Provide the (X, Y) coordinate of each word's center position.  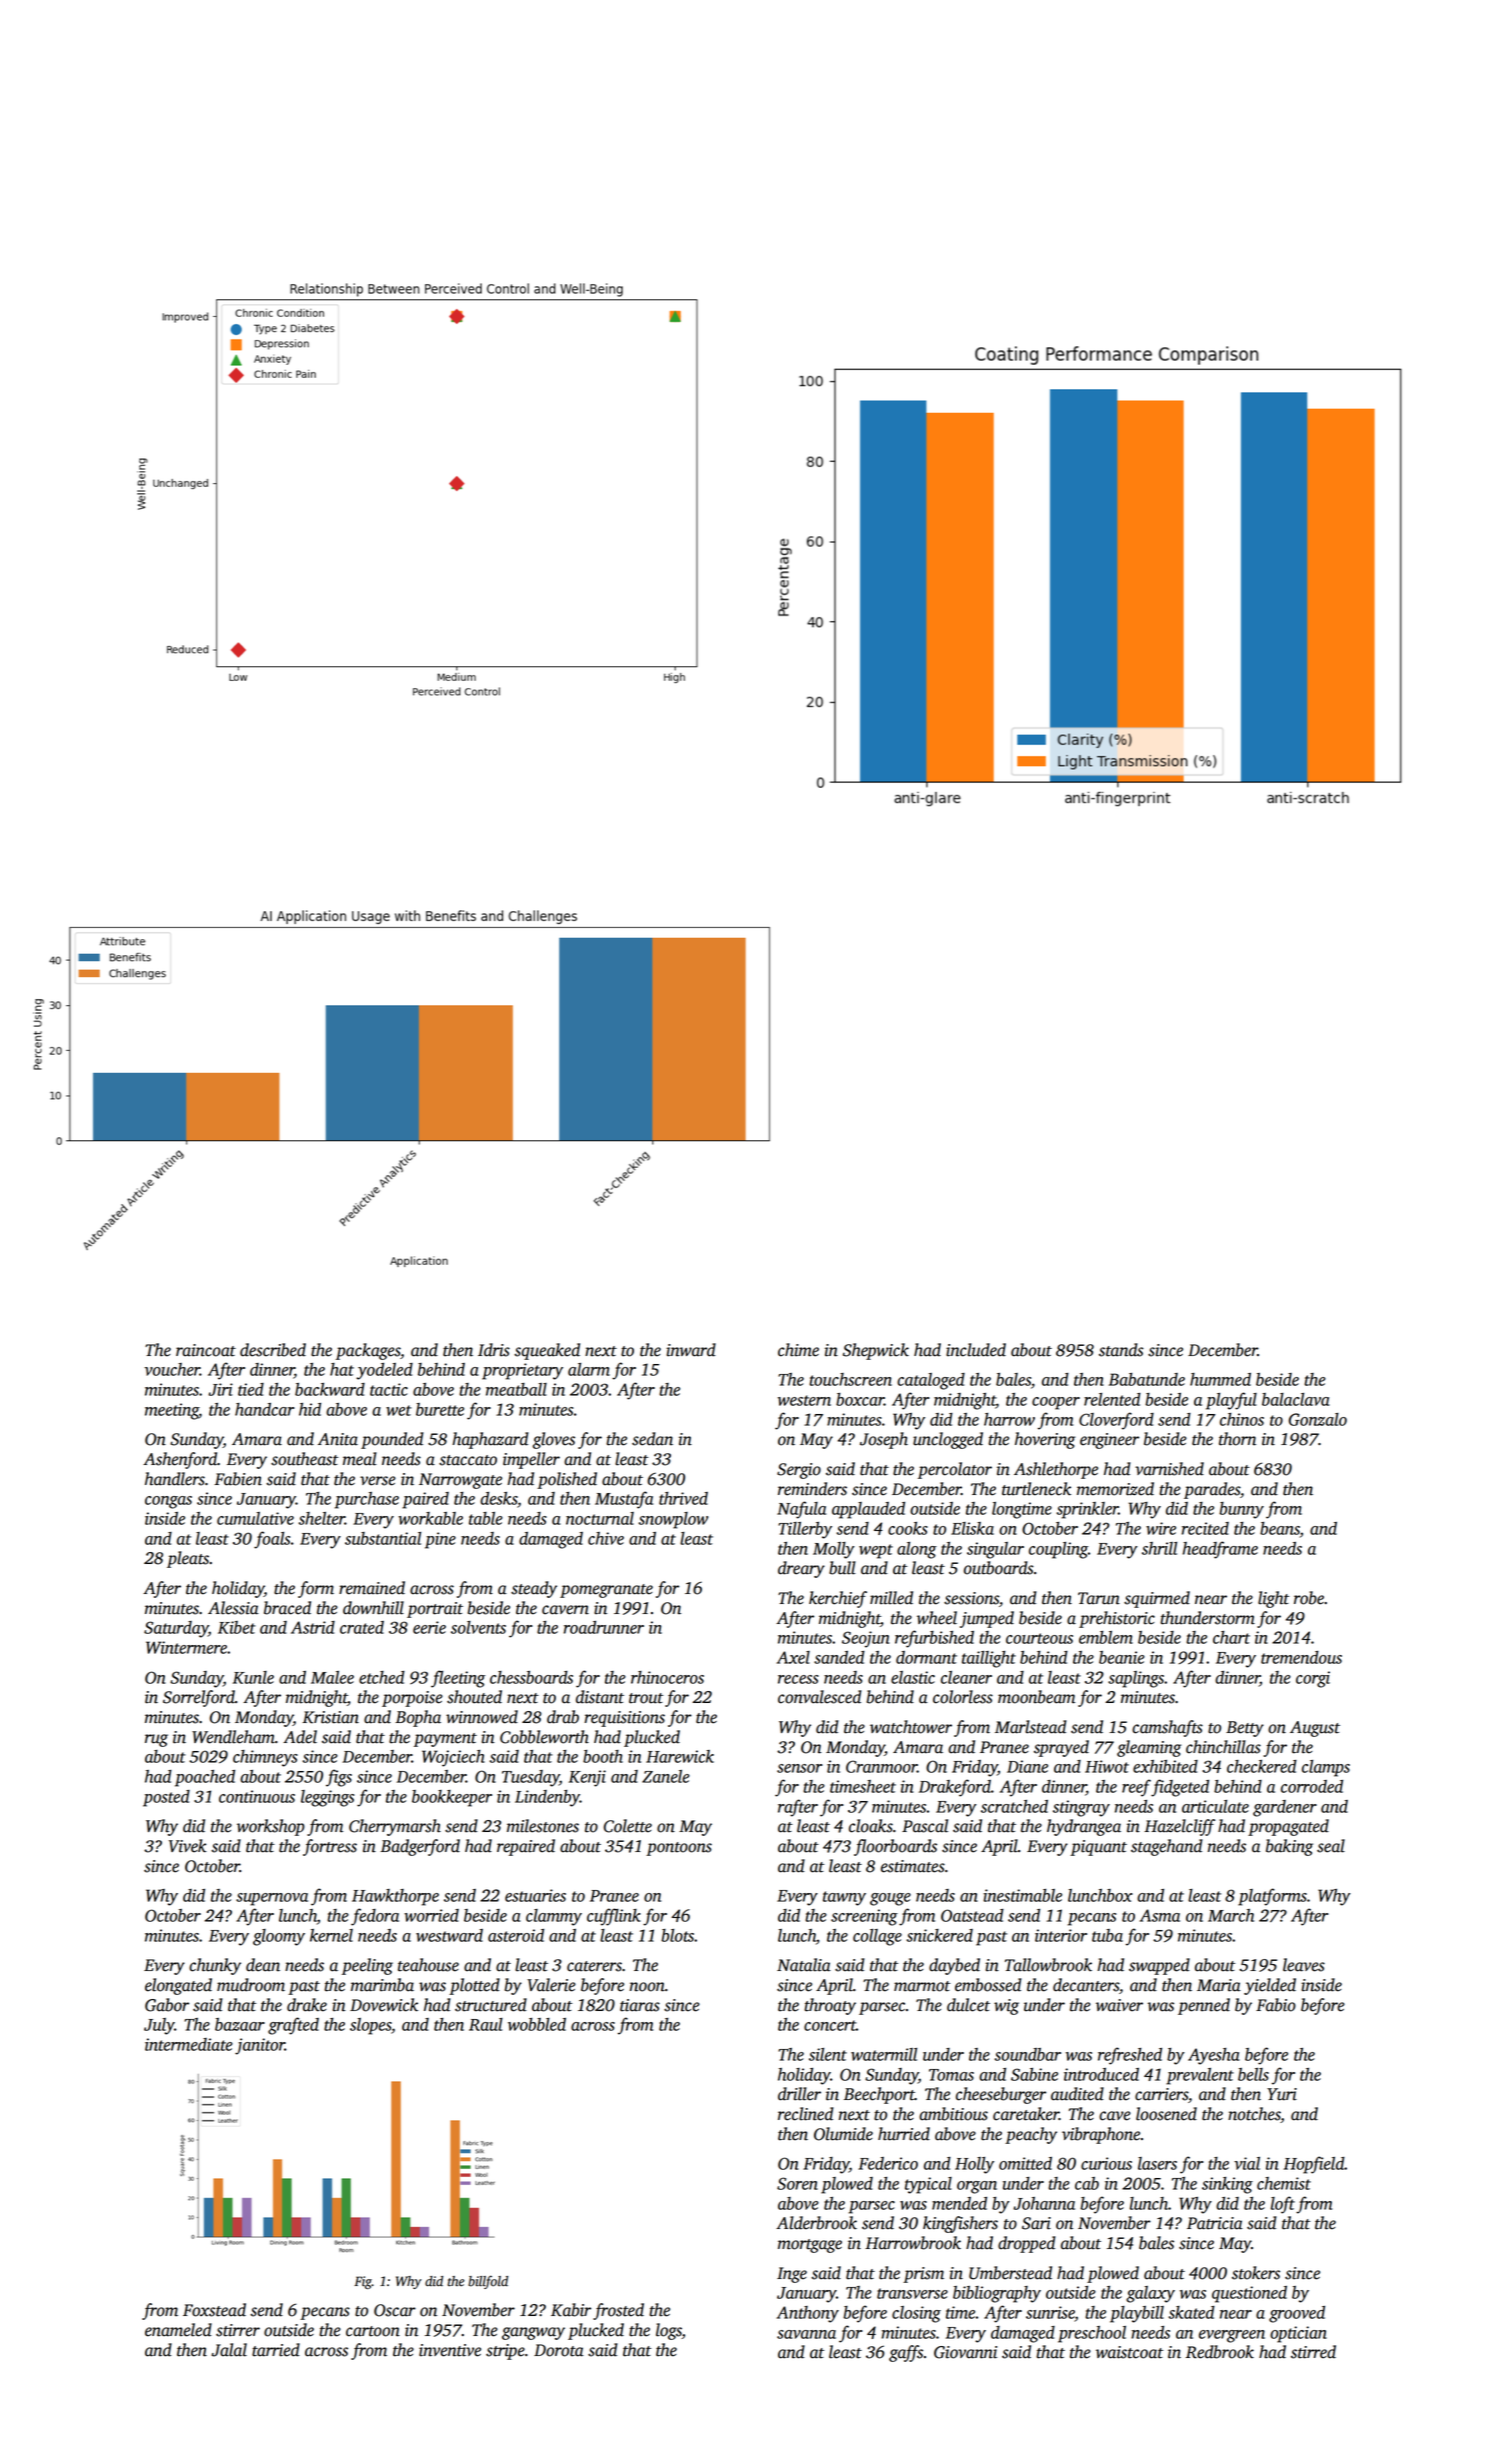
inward (691, 1350)
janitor (260, 2046)
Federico (888, 2163)
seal (1331, 1846)
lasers (1157, 2163)
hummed (1220, 1379)
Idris (494, 1350)
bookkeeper (452, 1798)
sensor (799, 1768)
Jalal (229, 2350)
